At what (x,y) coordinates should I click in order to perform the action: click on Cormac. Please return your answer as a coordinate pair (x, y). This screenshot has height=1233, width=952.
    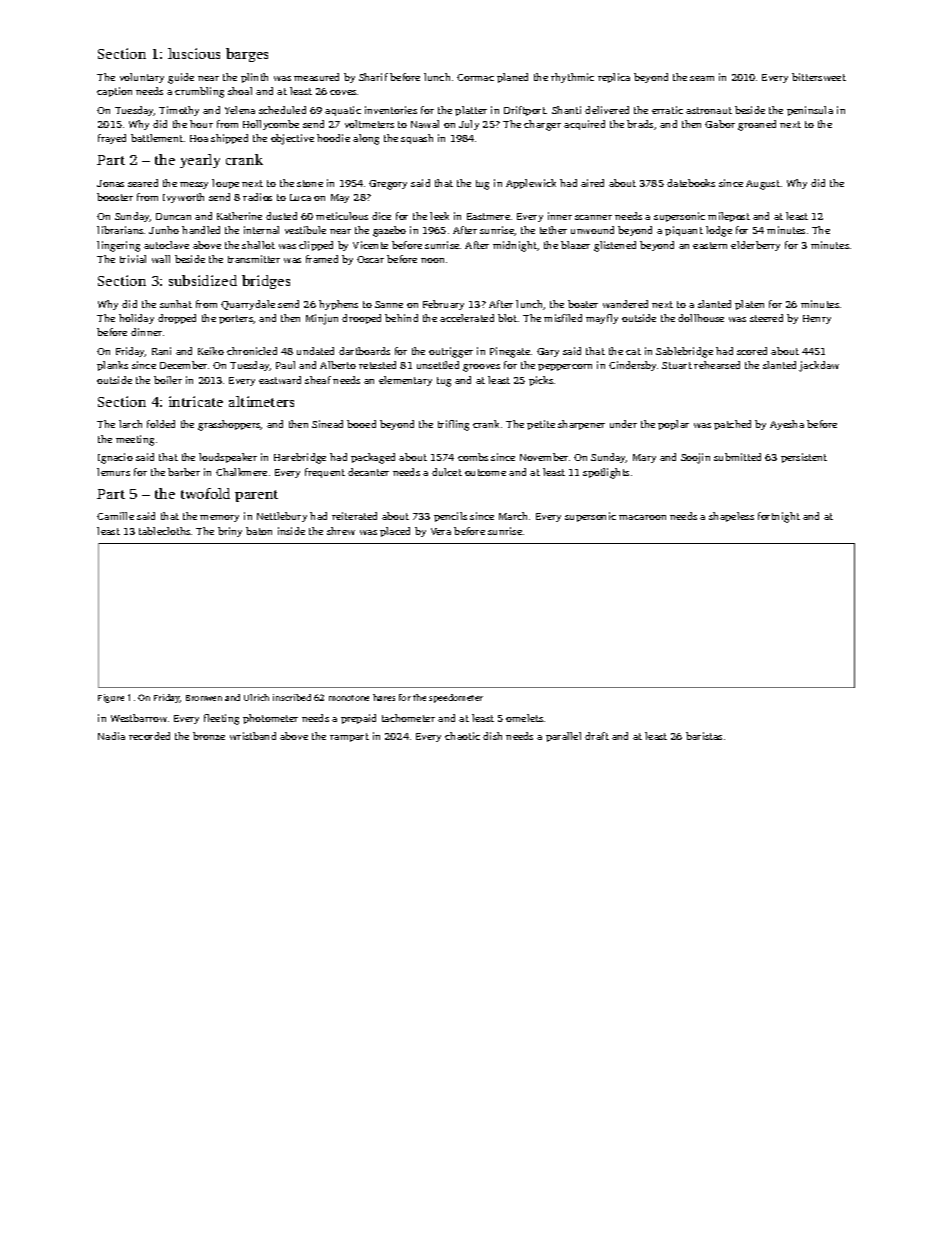
    Looking at the image, I should click on (475, 77).
